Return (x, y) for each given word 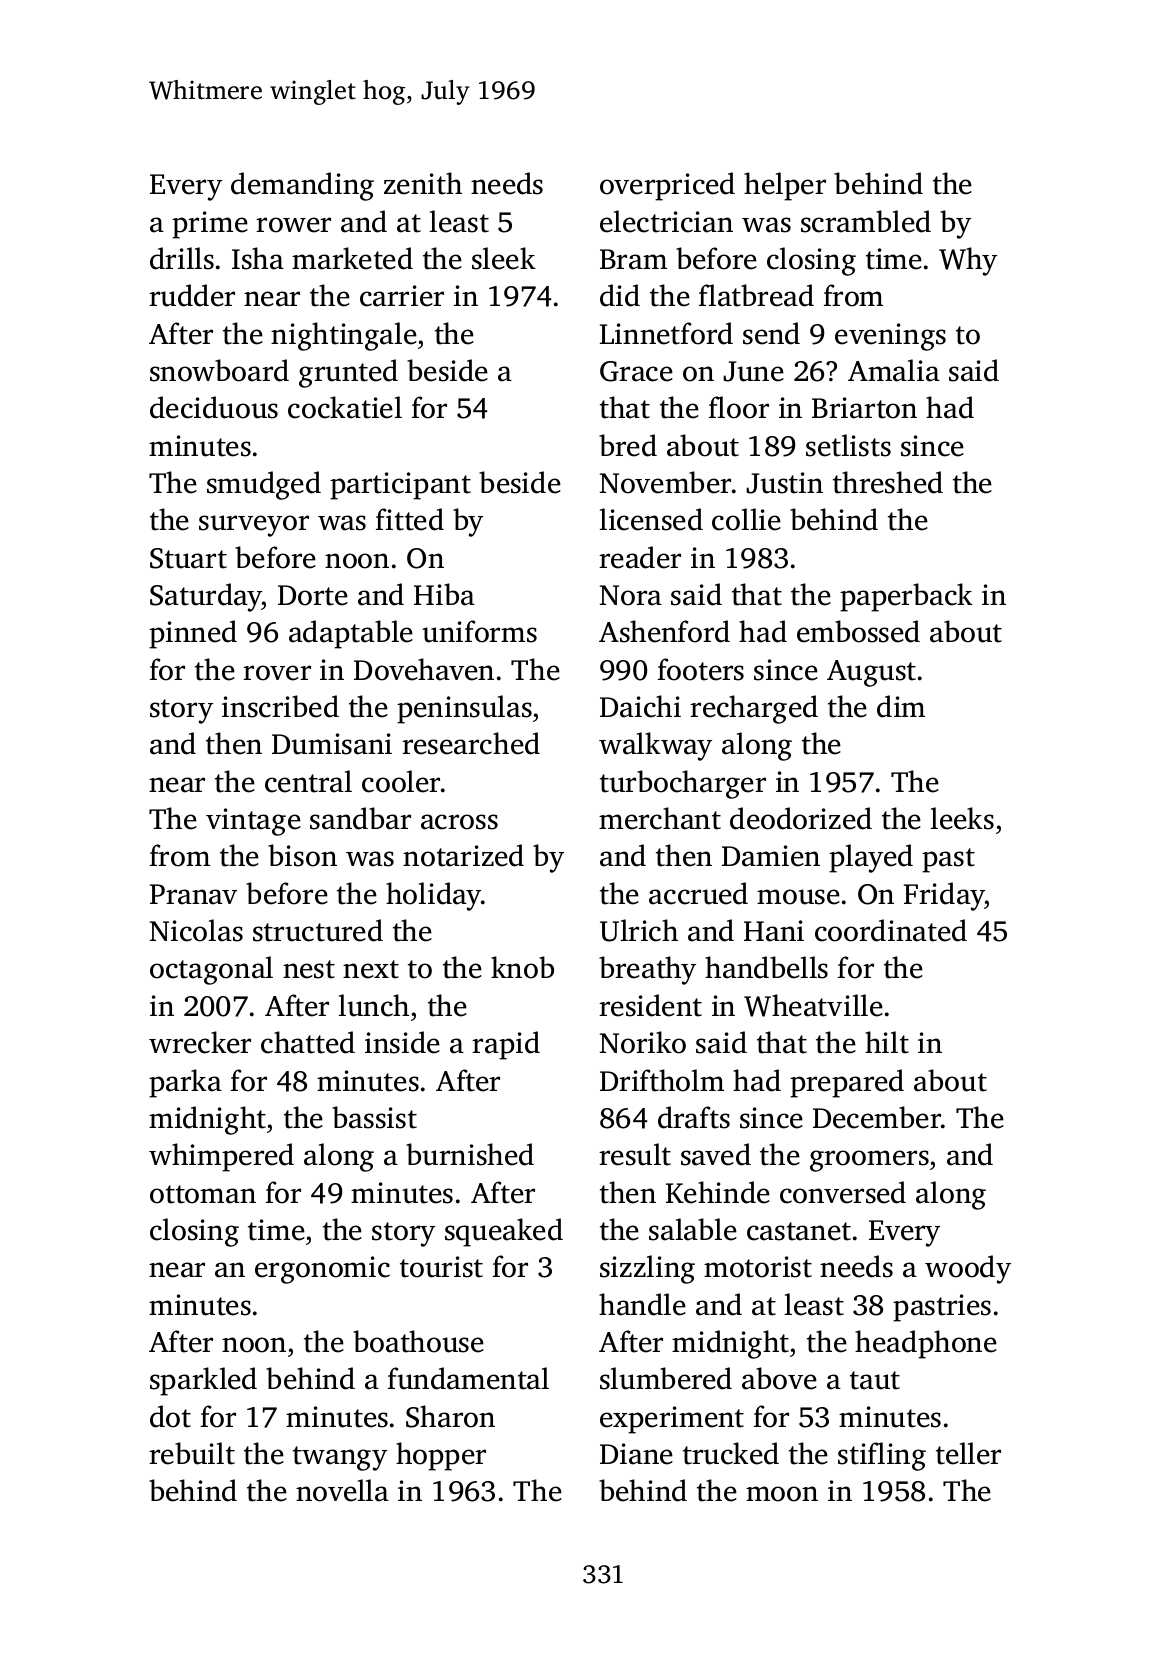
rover (277, 673)
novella (342, 1490)
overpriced (667, 186)
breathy (647, 970)
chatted (308, 1042)
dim (901, 706)
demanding (302, 186)
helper (785, 186)
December (877, 1117)
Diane (636, 1454)
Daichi (640, 706)
